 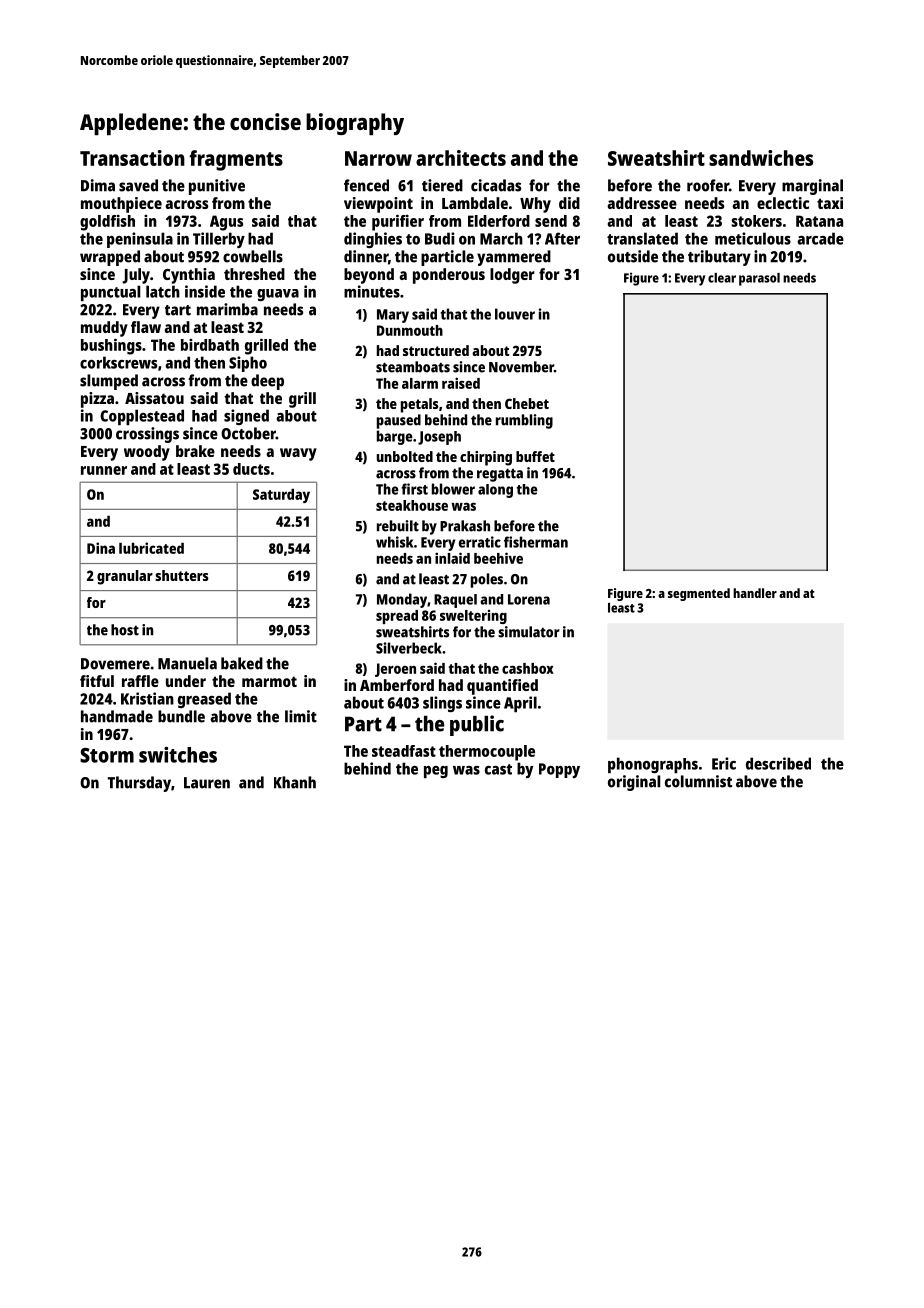 What do you see at coordinates (111, 346) in the screenshot?
I see `bushings` at bounding box center [111, 346].
